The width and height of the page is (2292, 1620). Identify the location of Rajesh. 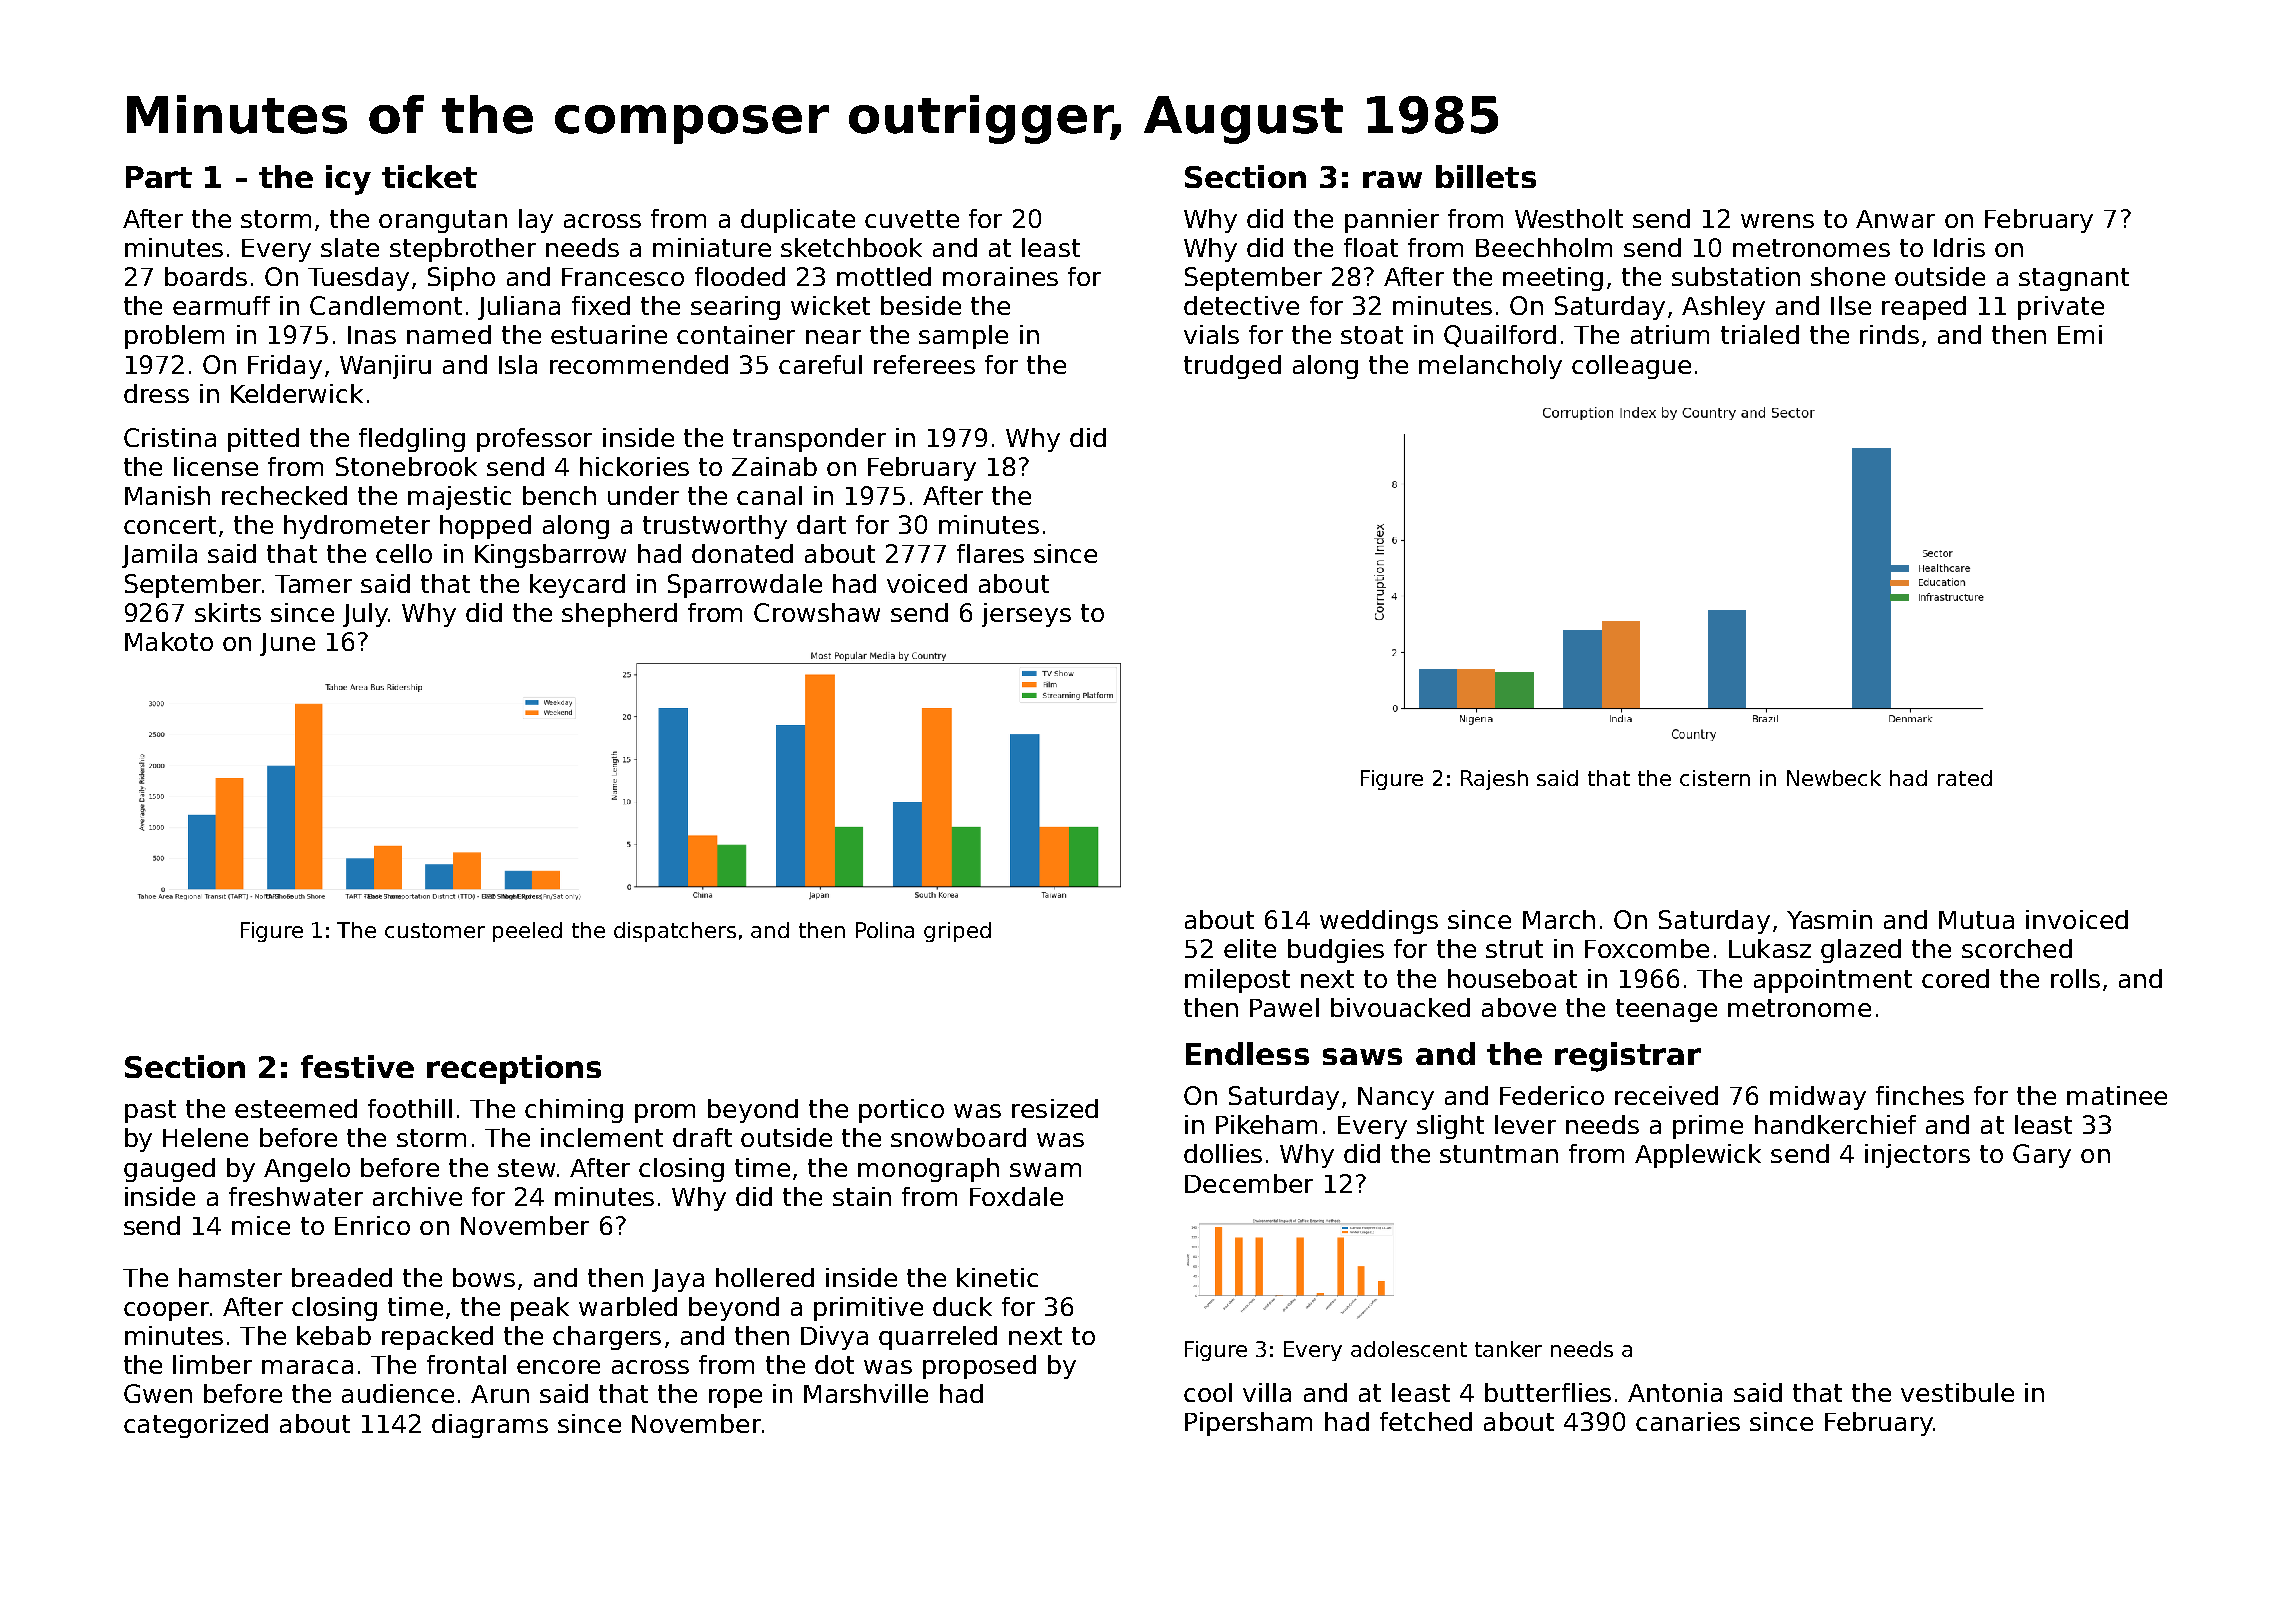
(1494, 780).
